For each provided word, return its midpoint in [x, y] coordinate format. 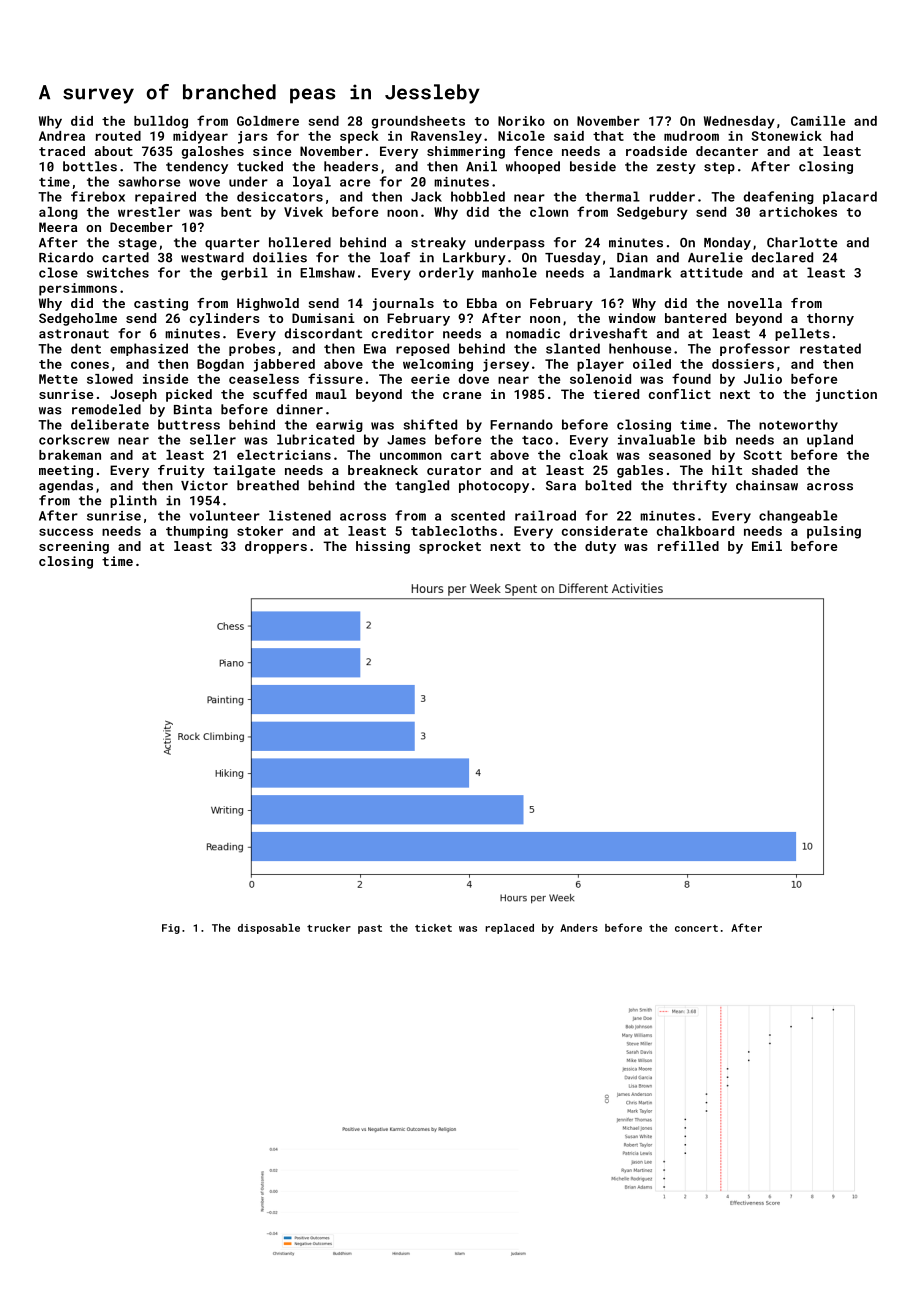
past [370, 929]
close [58, 272]
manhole [509, 272]
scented [478, 515]
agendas [66, 486]
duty [600, 547]
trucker [329, 928]
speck [359, 137]
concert [696, 928]
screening [74, 547]
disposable [269, 929]
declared [782, 257]
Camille [818, 121]
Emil [767, 546]
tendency [197, 167]
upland [830, 440]
